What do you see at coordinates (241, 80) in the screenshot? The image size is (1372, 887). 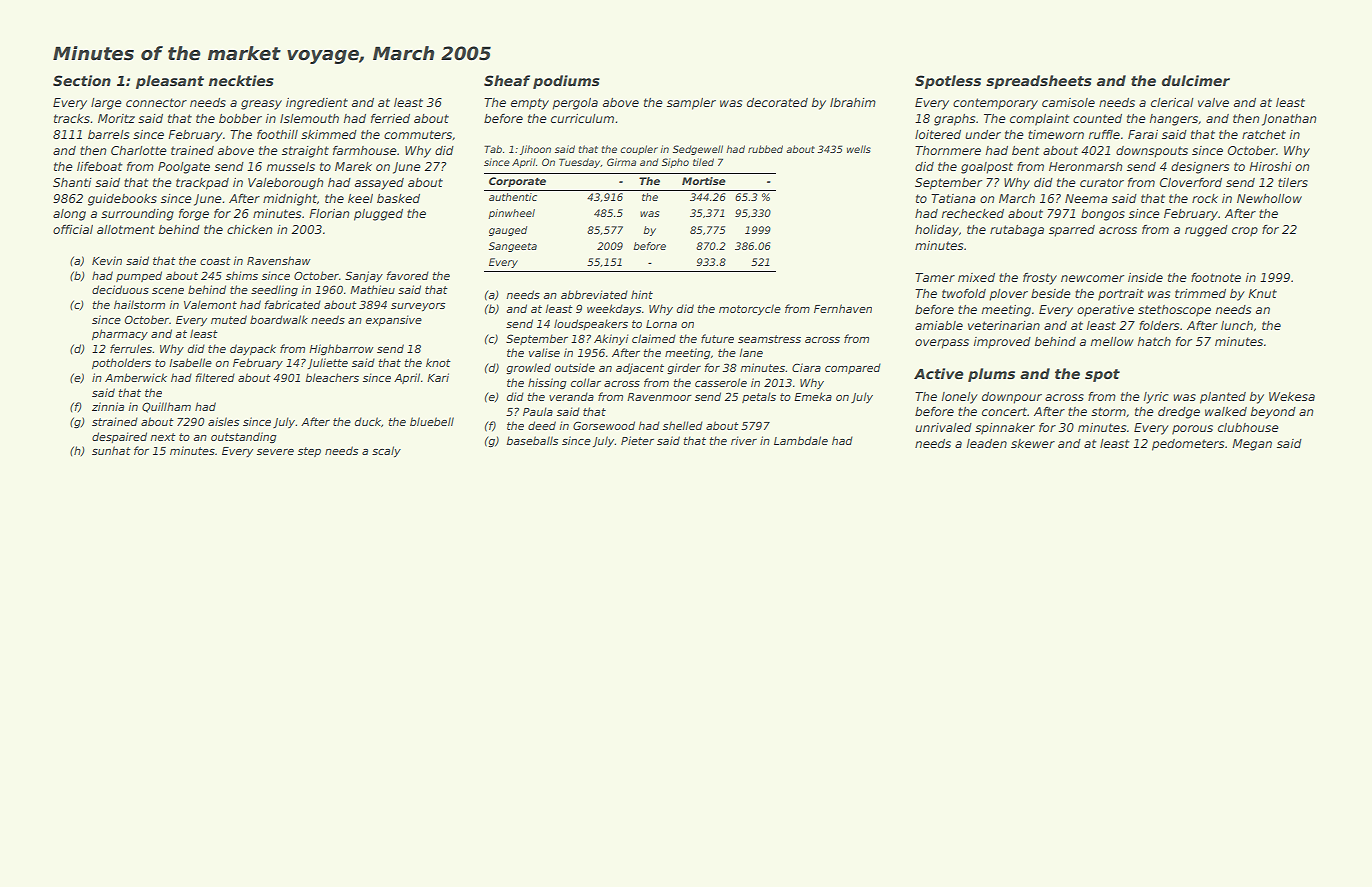 I see `neckties` at bounding box center [241, 80].
